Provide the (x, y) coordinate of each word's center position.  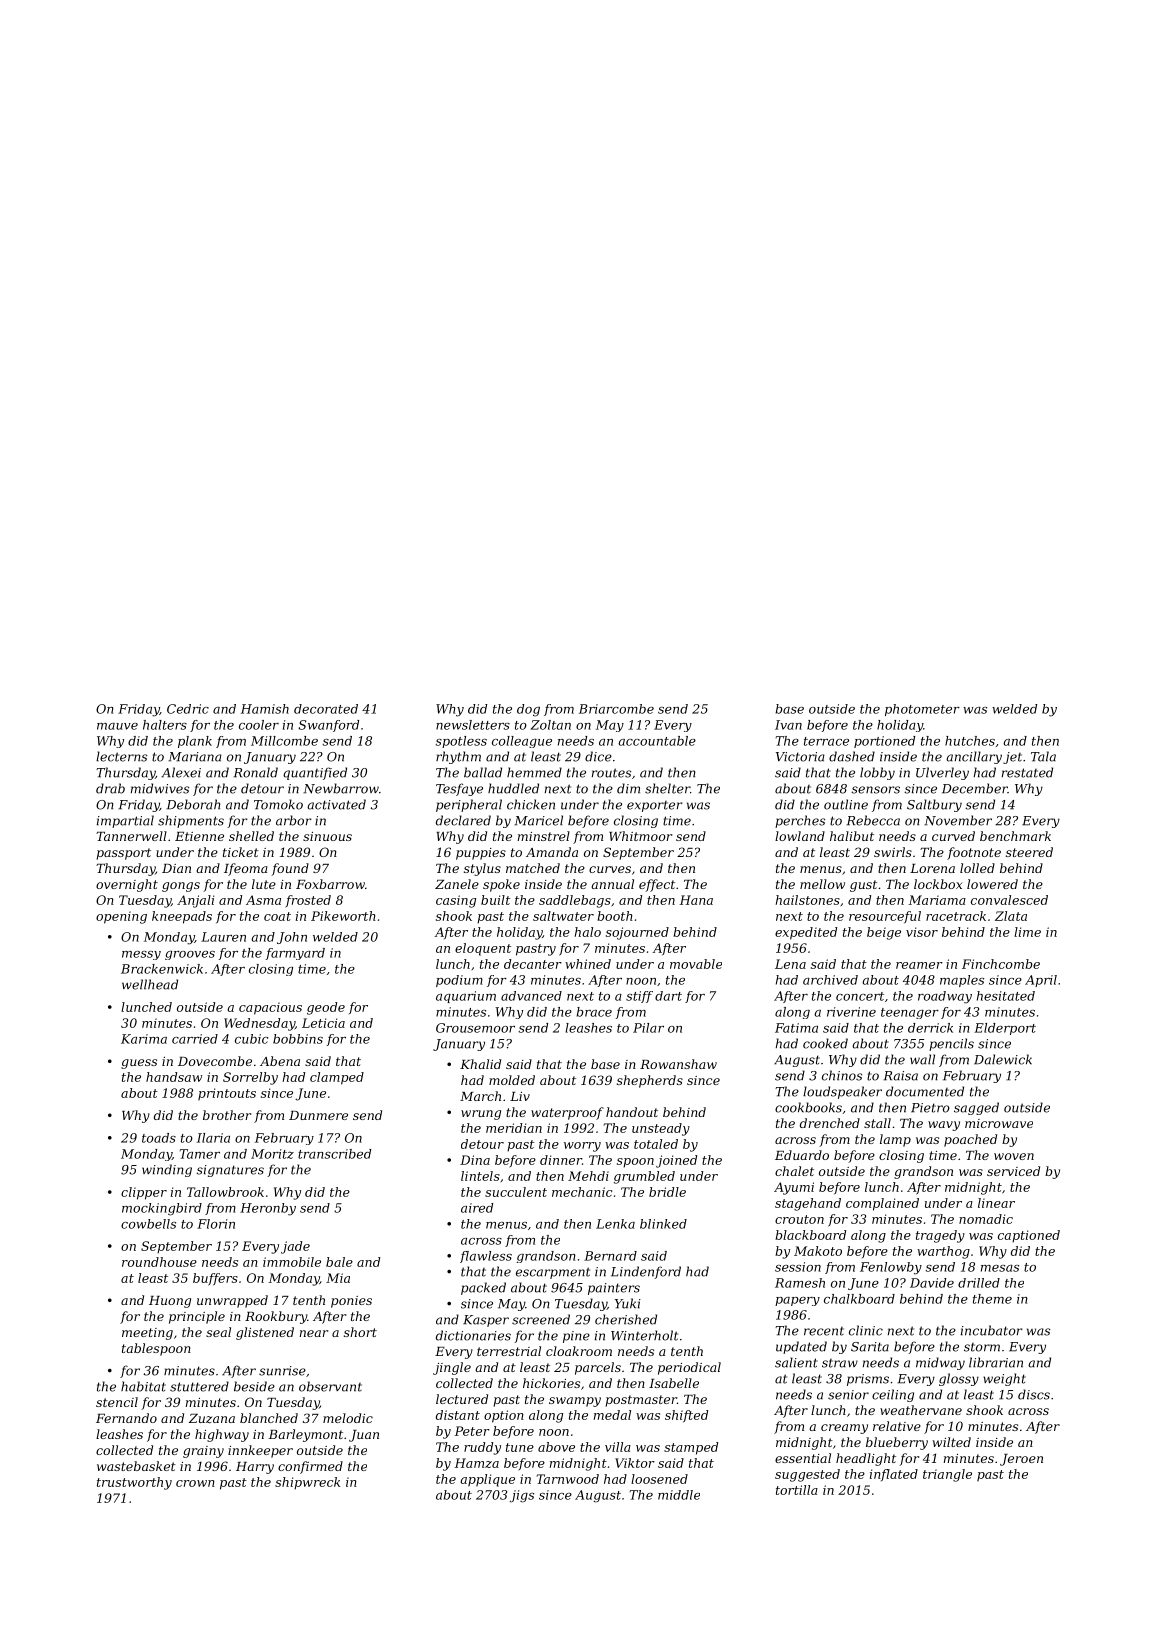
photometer (922, 710)
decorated (326, 709)
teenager (910, 1013)
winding (167, 1170)
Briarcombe (616, 709)
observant (330, 1386)
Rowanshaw (678, 1064)
